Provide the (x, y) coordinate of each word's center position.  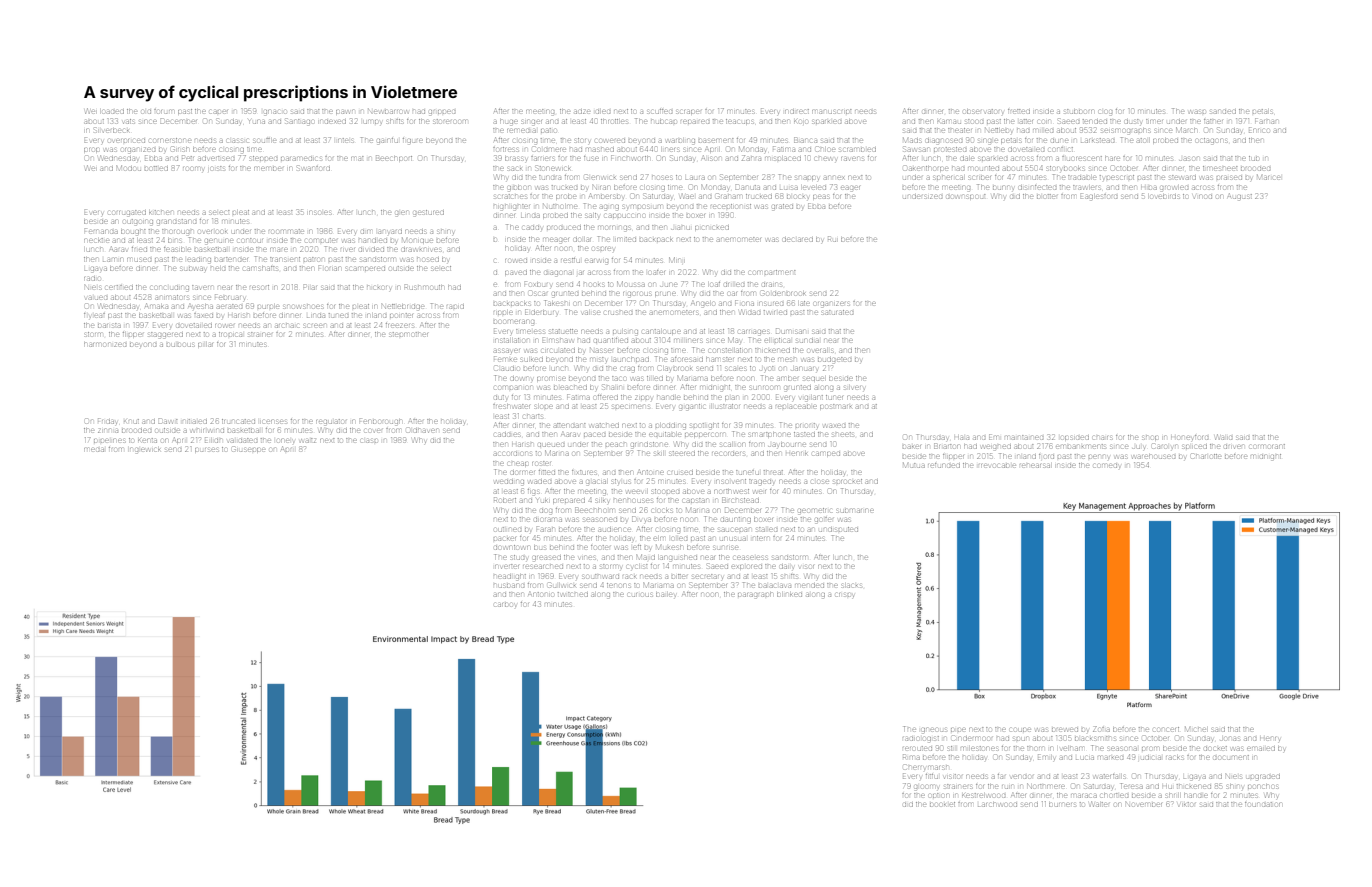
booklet (942, 804)
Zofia (1101, 729)
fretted (1019, 111)
